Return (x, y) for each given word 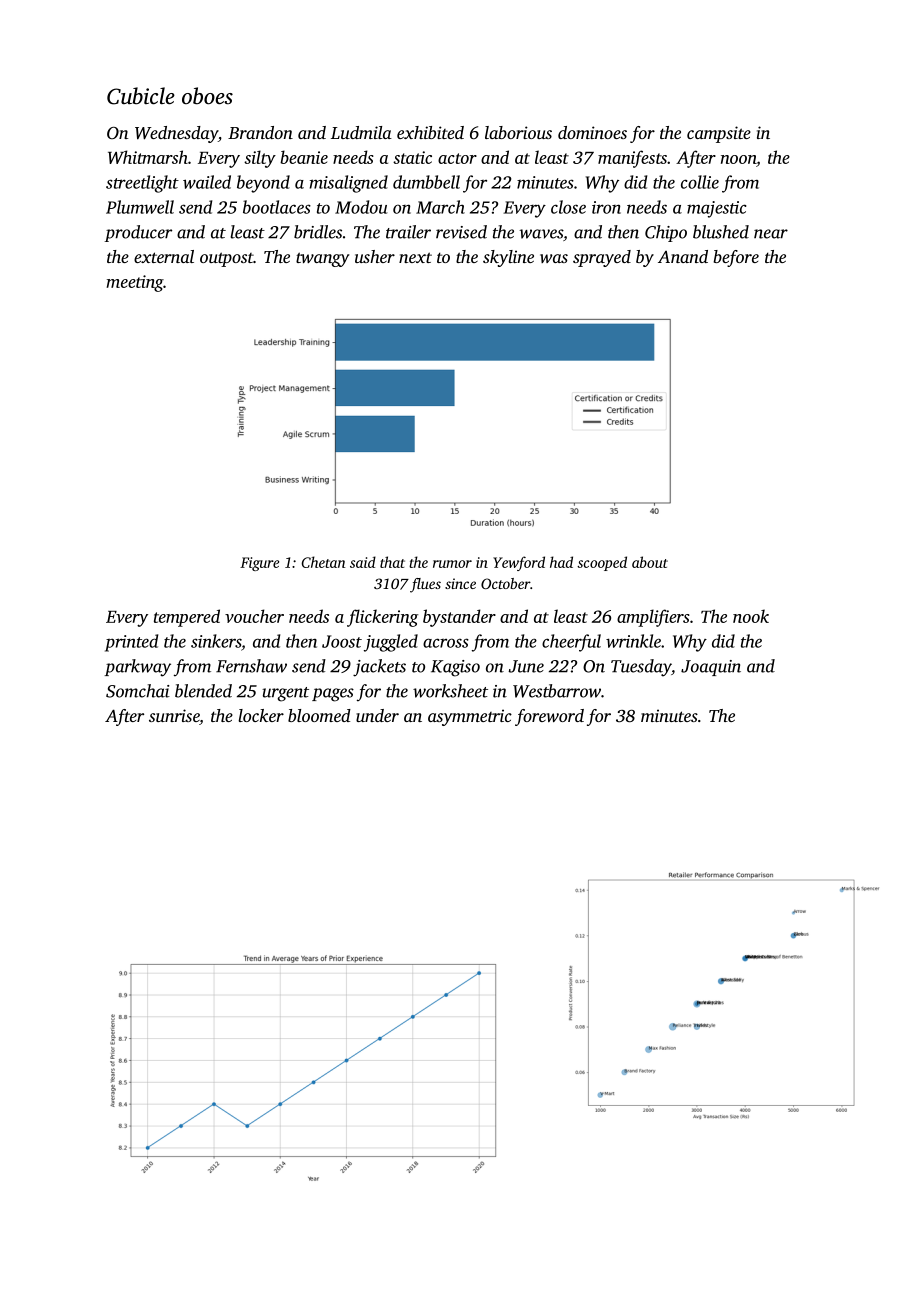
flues (425, 585)
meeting (135, 283)
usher (375, 256)
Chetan (323, 562)
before (736, 258)
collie (700, 182)
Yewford (519, 563)
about (650, 562)
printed (131, 643)
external (164, 256)
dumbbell (426, 182)
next (415, 257)
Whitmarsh (148, 157)
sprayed (602, 258)
